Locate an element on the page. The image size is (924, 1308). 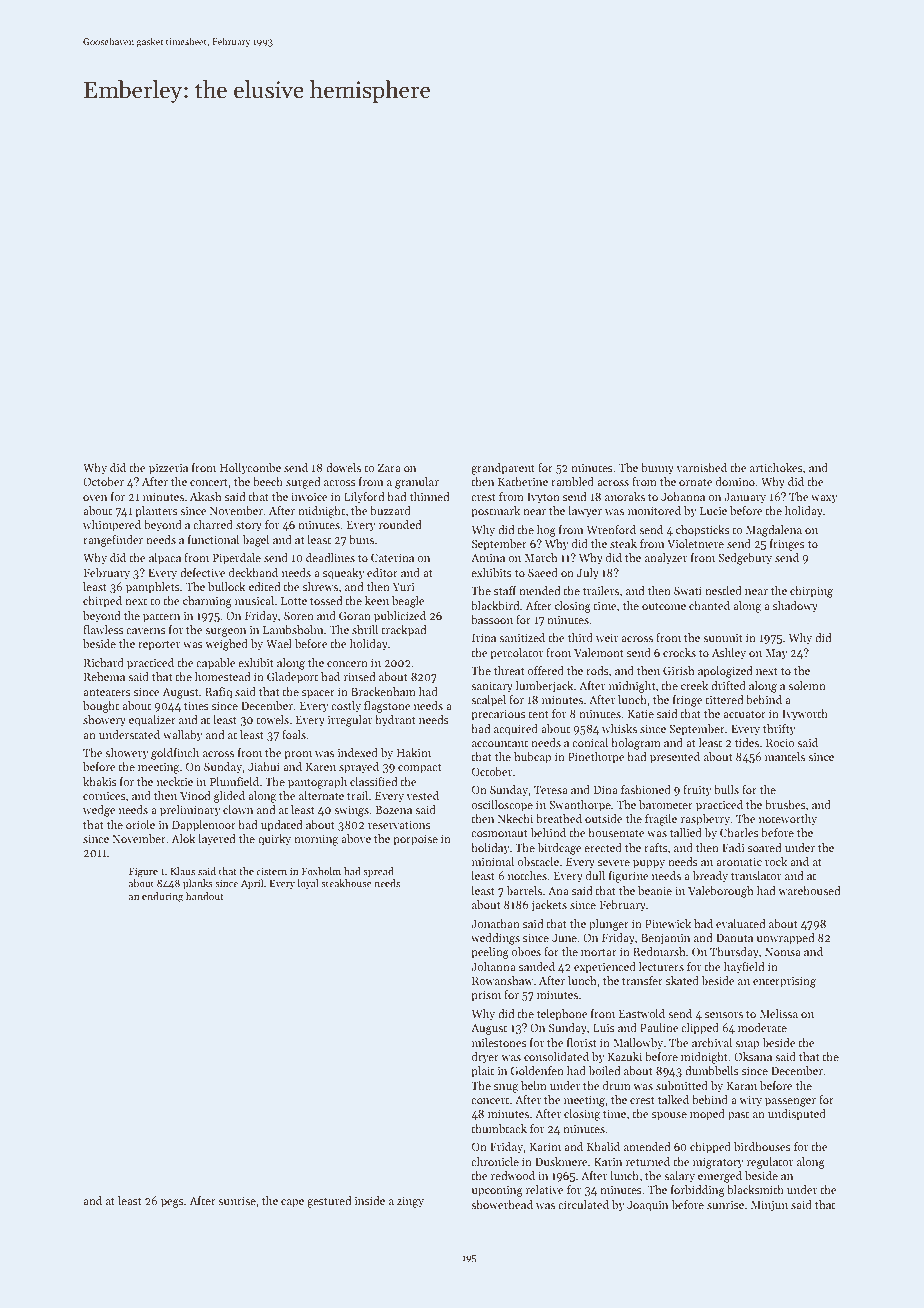
Minjun is located at coordinates (769, 1206).
